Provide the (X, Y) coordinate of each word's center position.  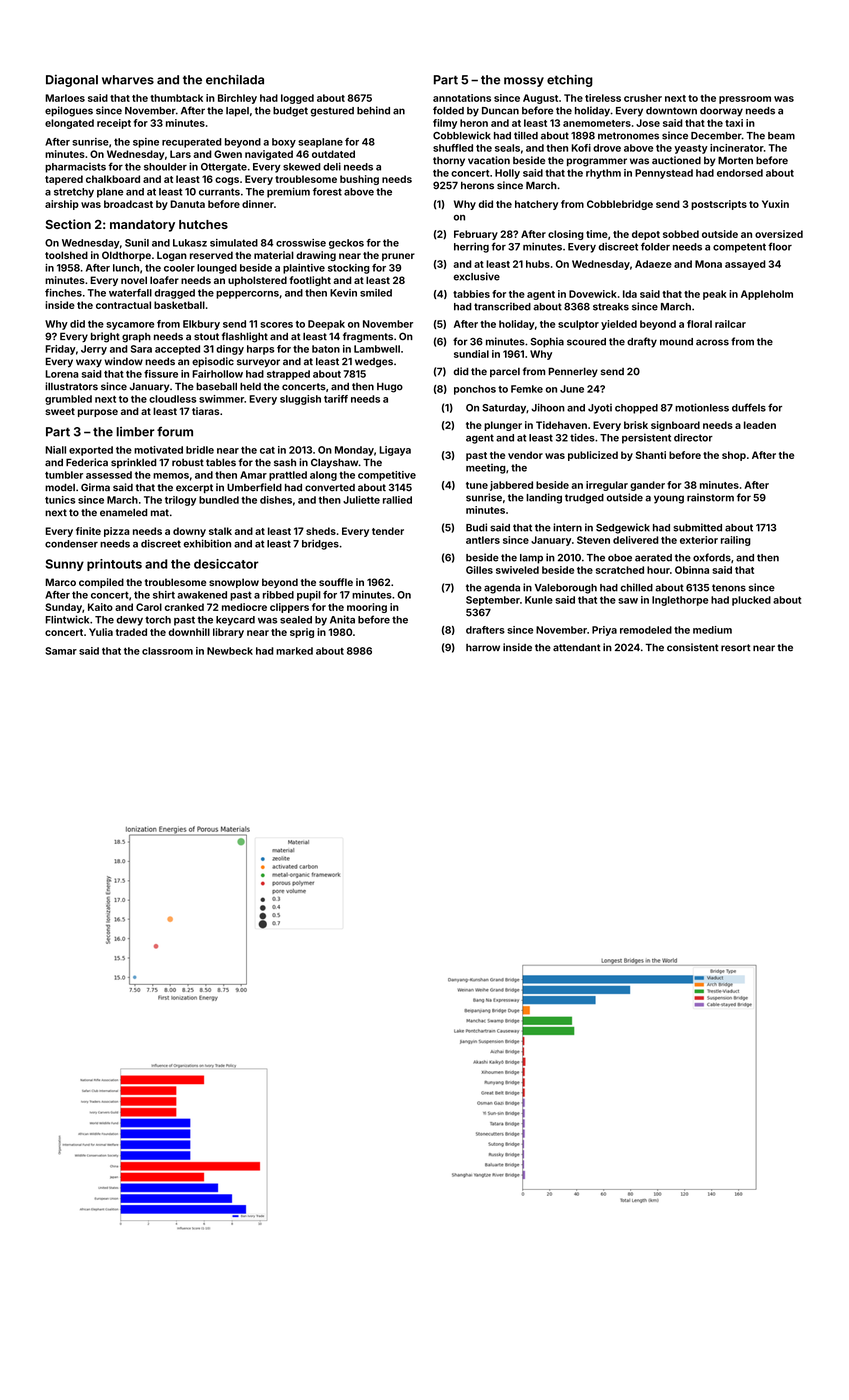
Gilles (479, 570)
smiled (376, 293)
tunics (60, 500)
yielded (619, 325)
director (693, 437)
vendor (525, 455)
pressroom (745, 100)
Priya (604, 631)
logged (297, 99)
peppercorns (247, 295)
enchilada (235, 79)
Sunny (64, 565)
